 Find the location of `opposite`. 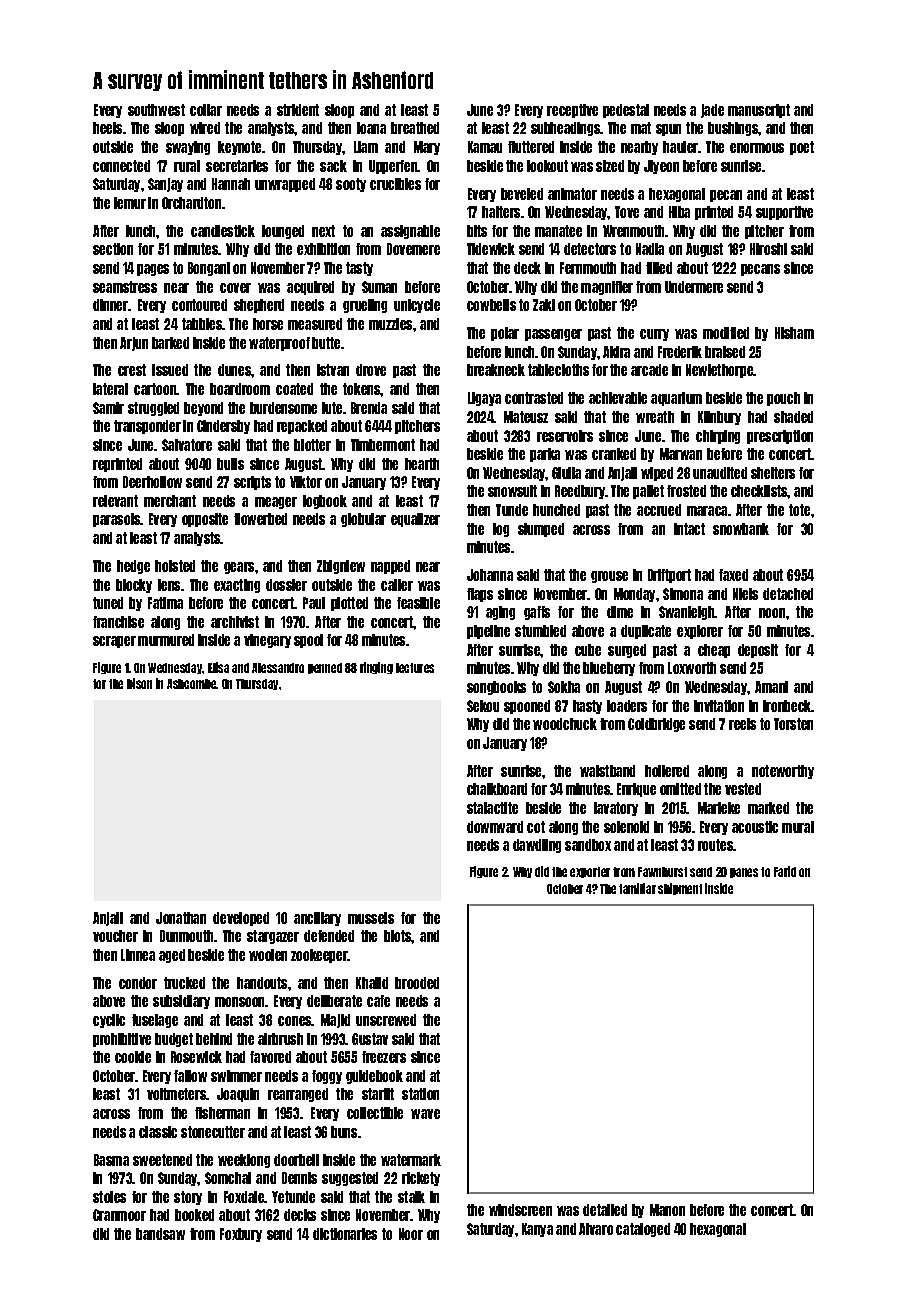

opposite is located at coordinates (205, 520).
